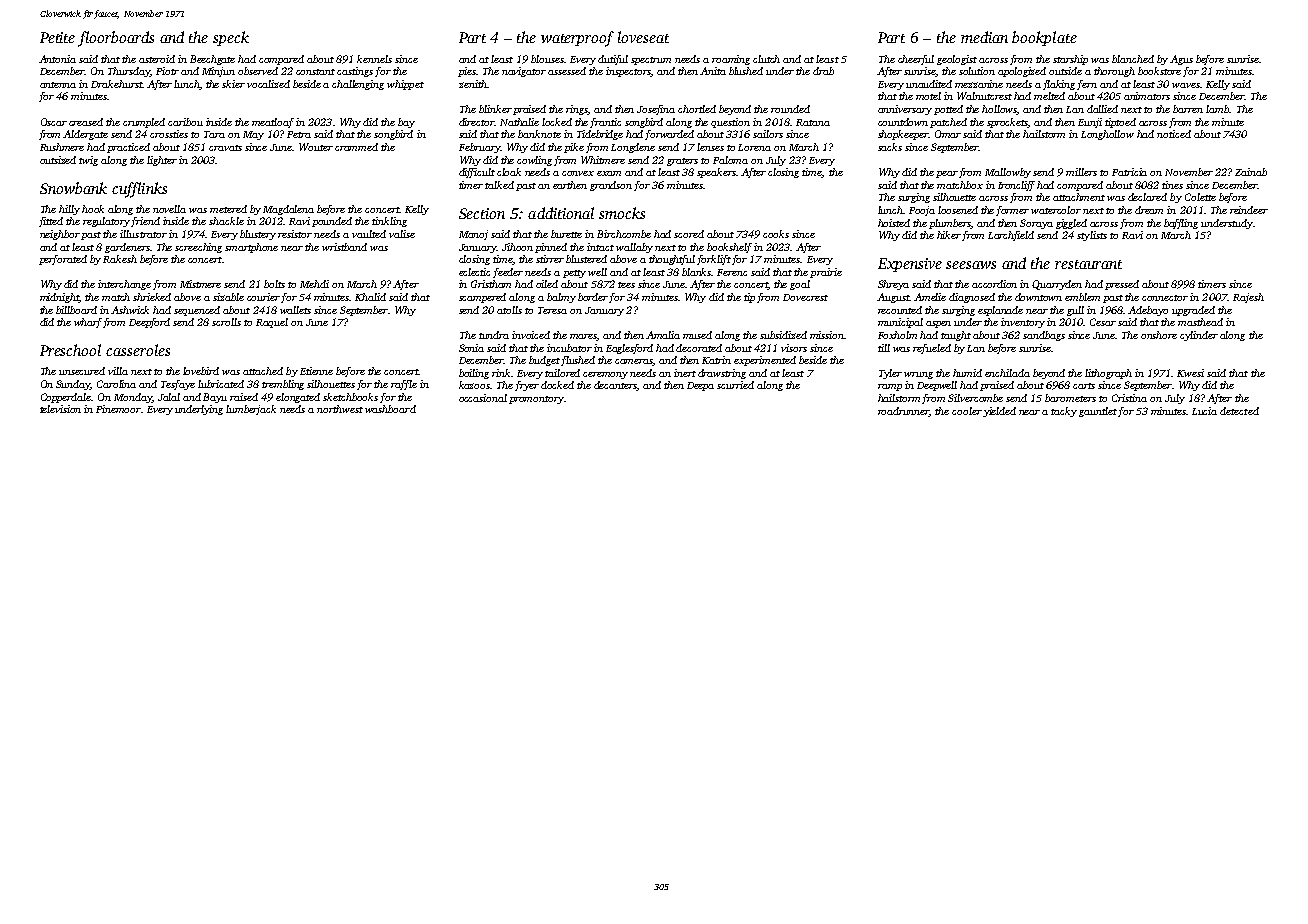 Image resolution: width=1308 pixels, height=924 pixels. I want to click on roaming, so click(731, 60).
